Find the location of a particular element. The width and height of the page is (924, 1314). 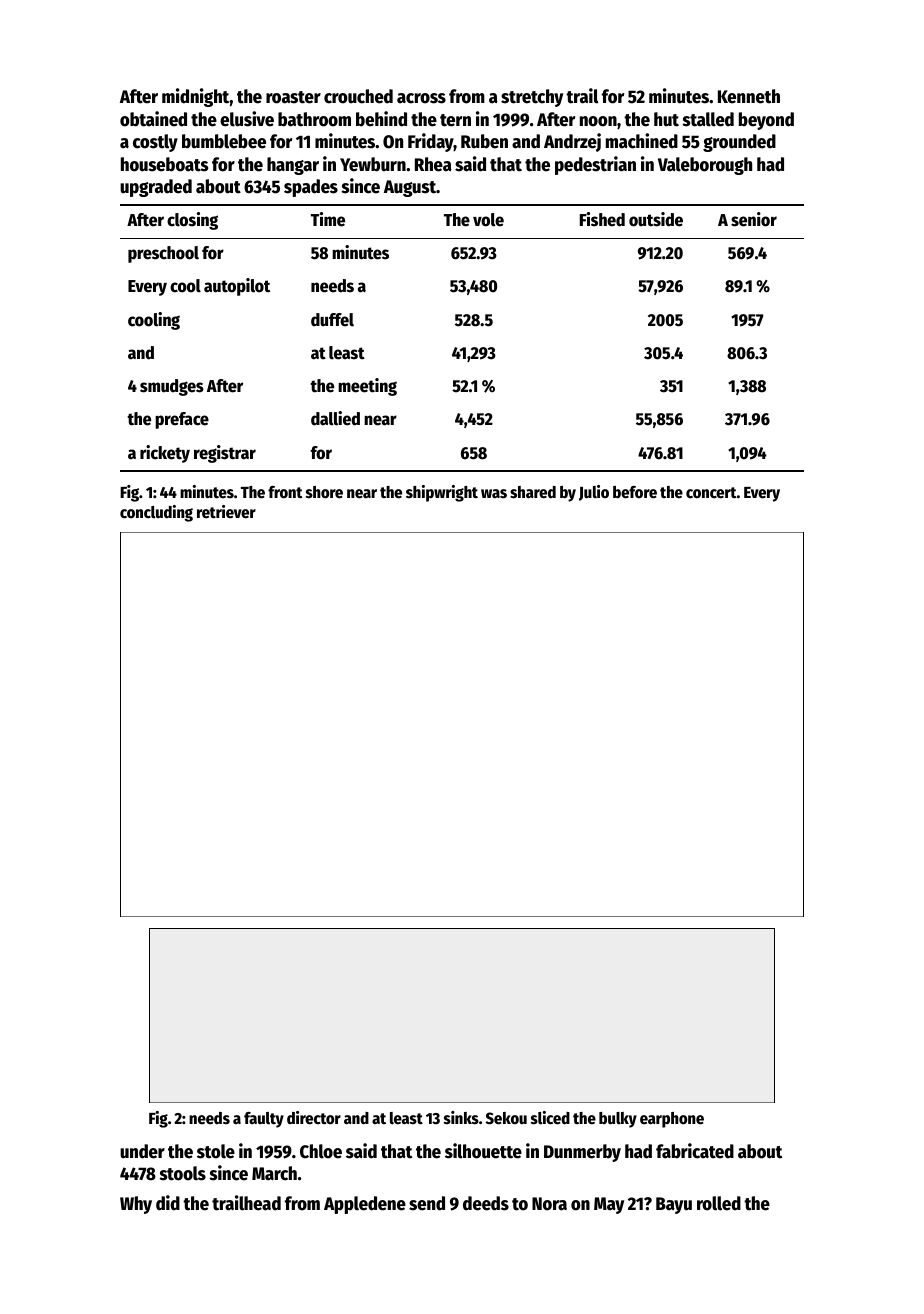

Appledene is located at coordinates (365, 1205).
